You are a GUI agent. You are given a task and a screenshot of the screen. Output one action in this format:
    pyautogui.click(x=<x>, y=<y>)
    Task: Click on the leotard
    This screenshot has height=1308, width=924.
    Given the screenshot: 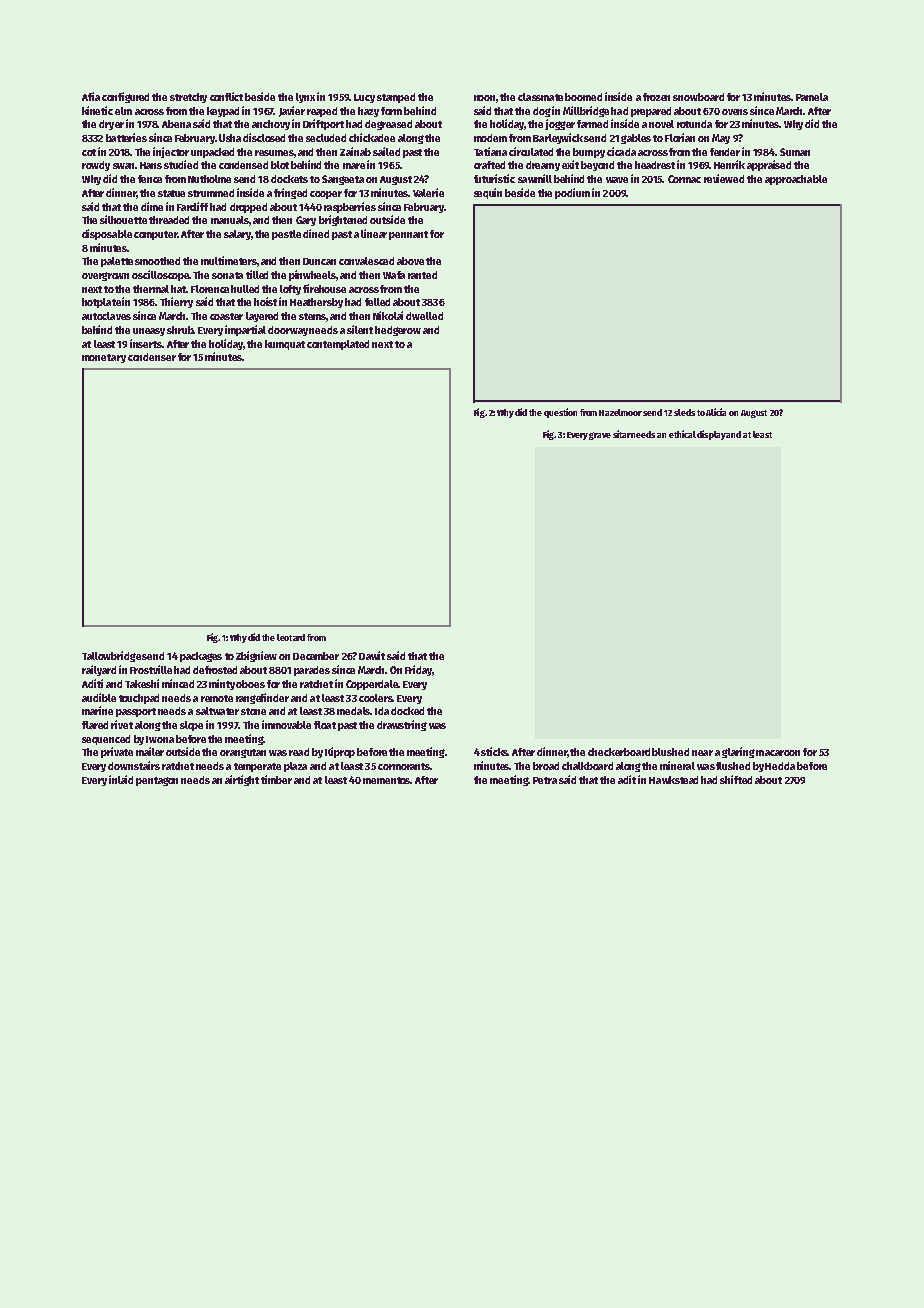 What is the action you would take?
    pyautogui.click(x=291, y=637)
